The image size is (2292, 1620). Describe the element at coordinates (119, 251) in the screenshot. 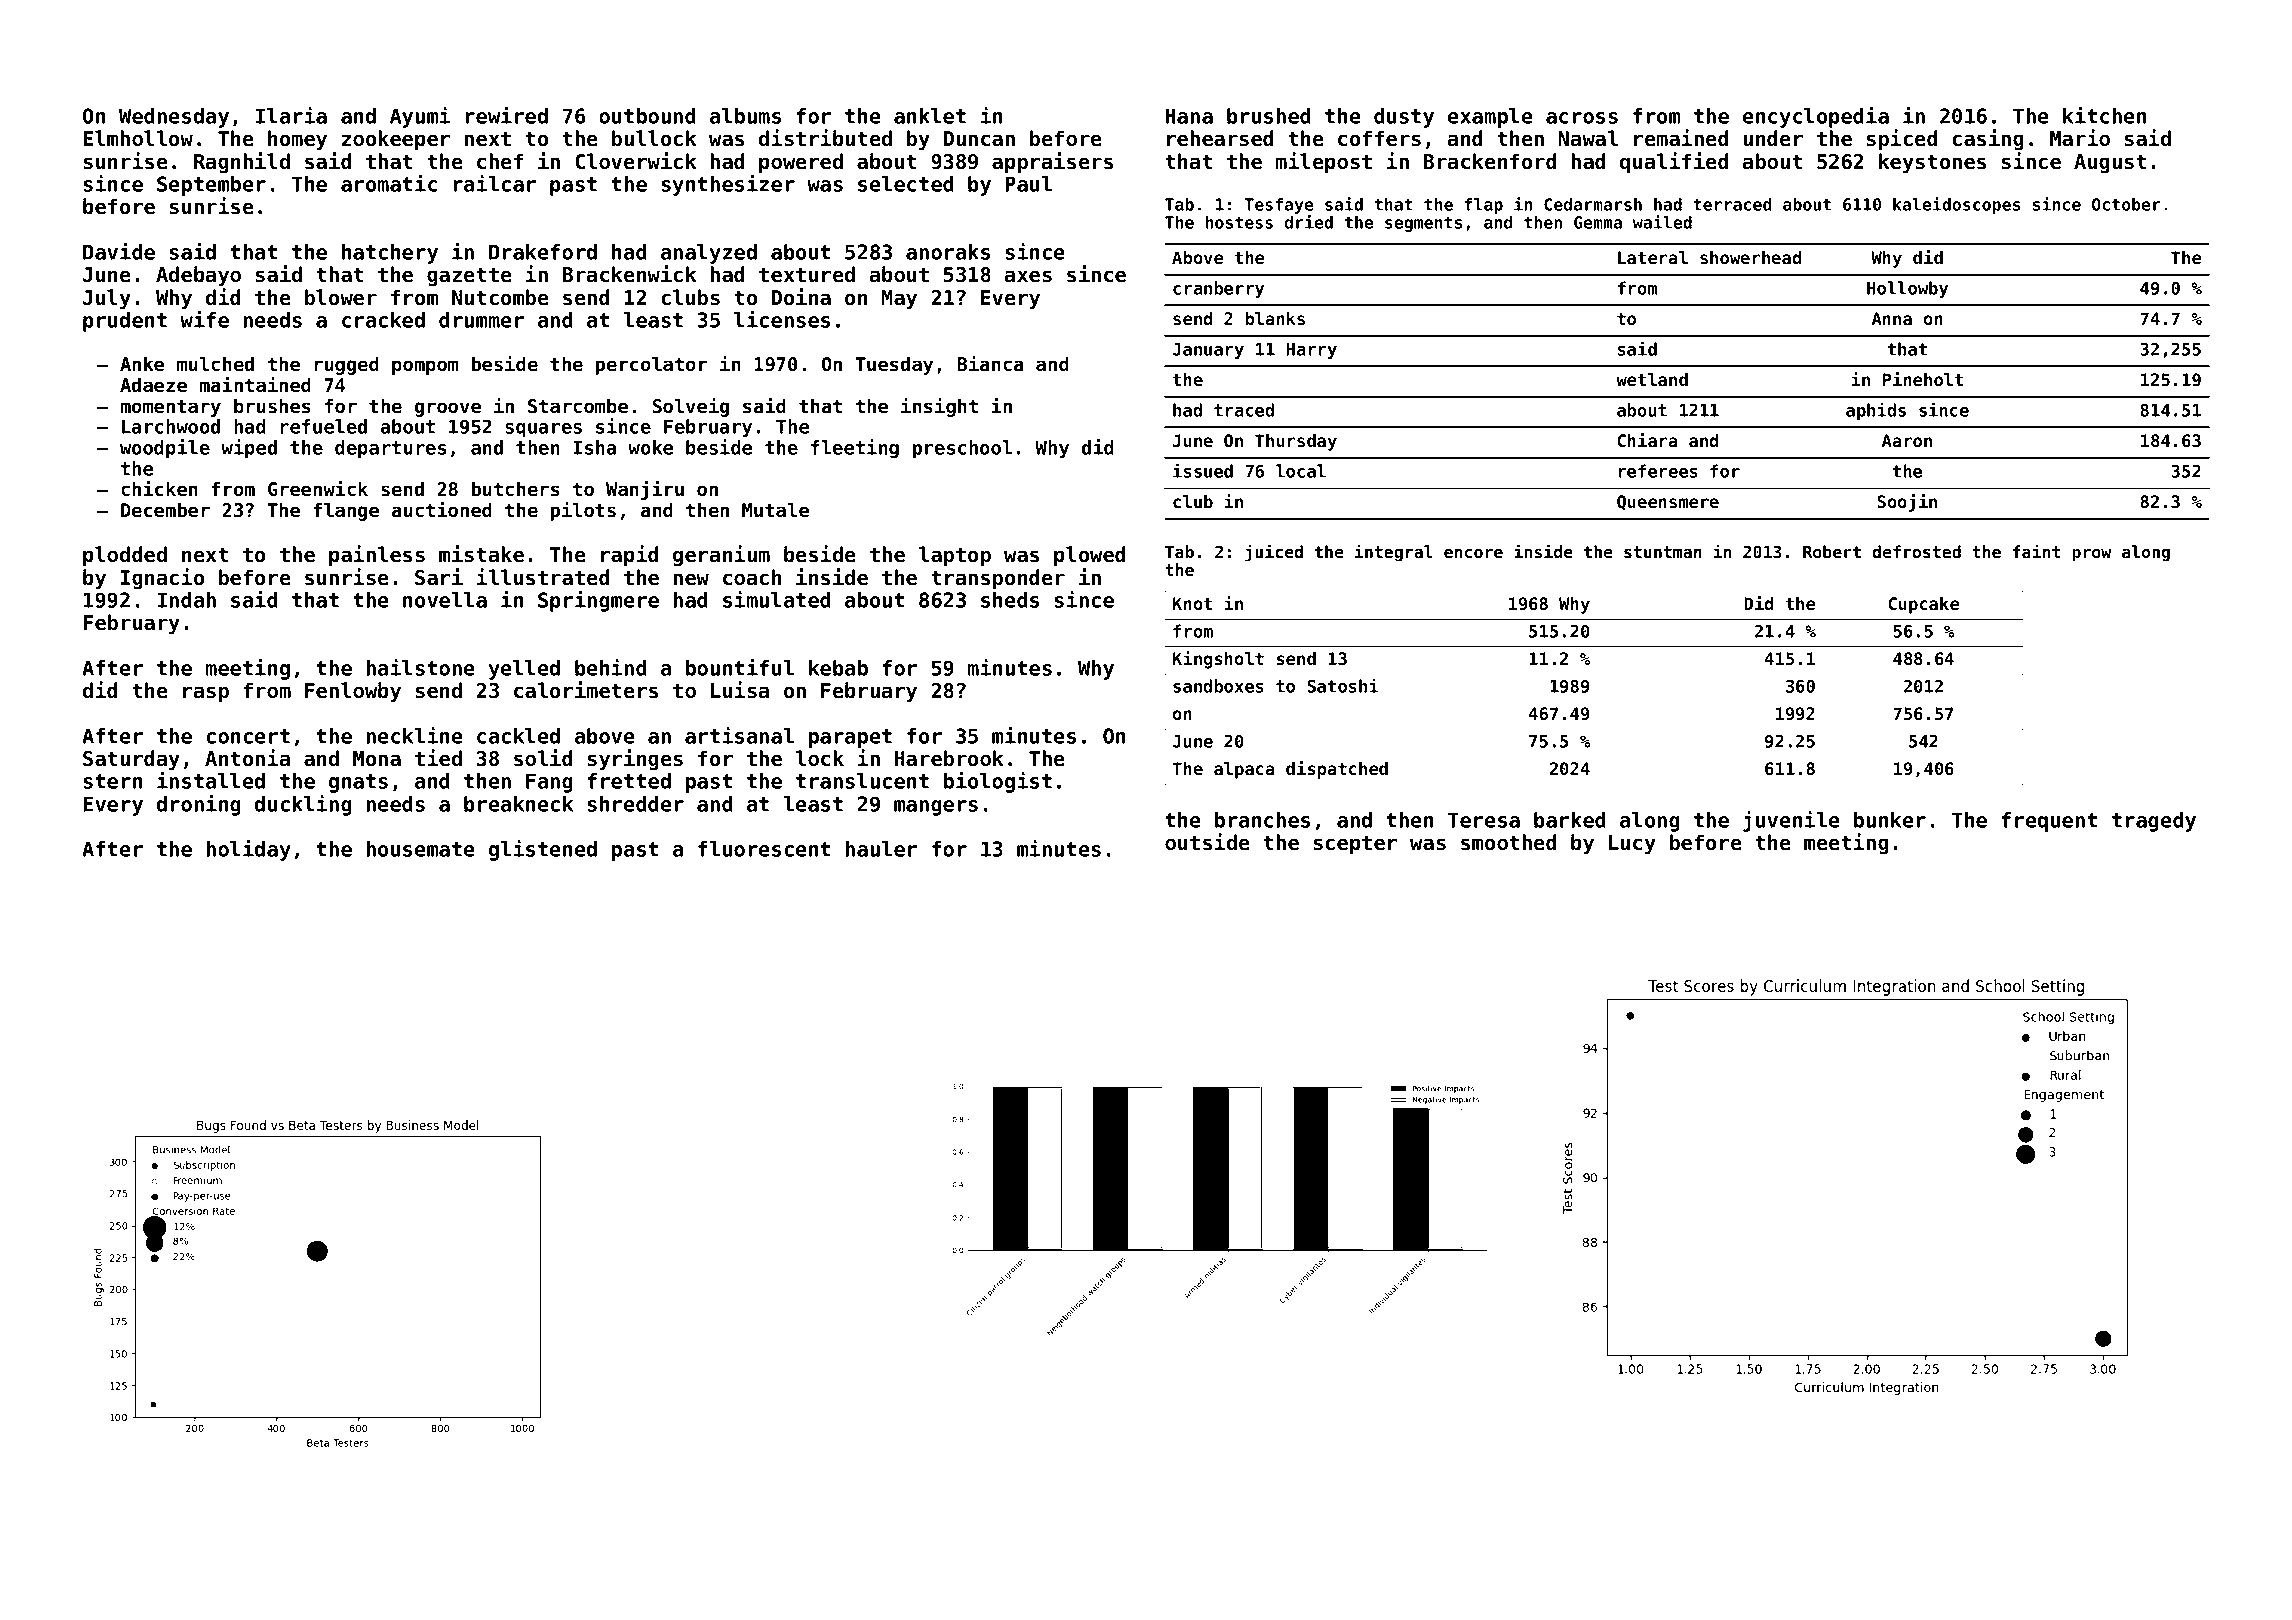

I see `Davide` at that location.
